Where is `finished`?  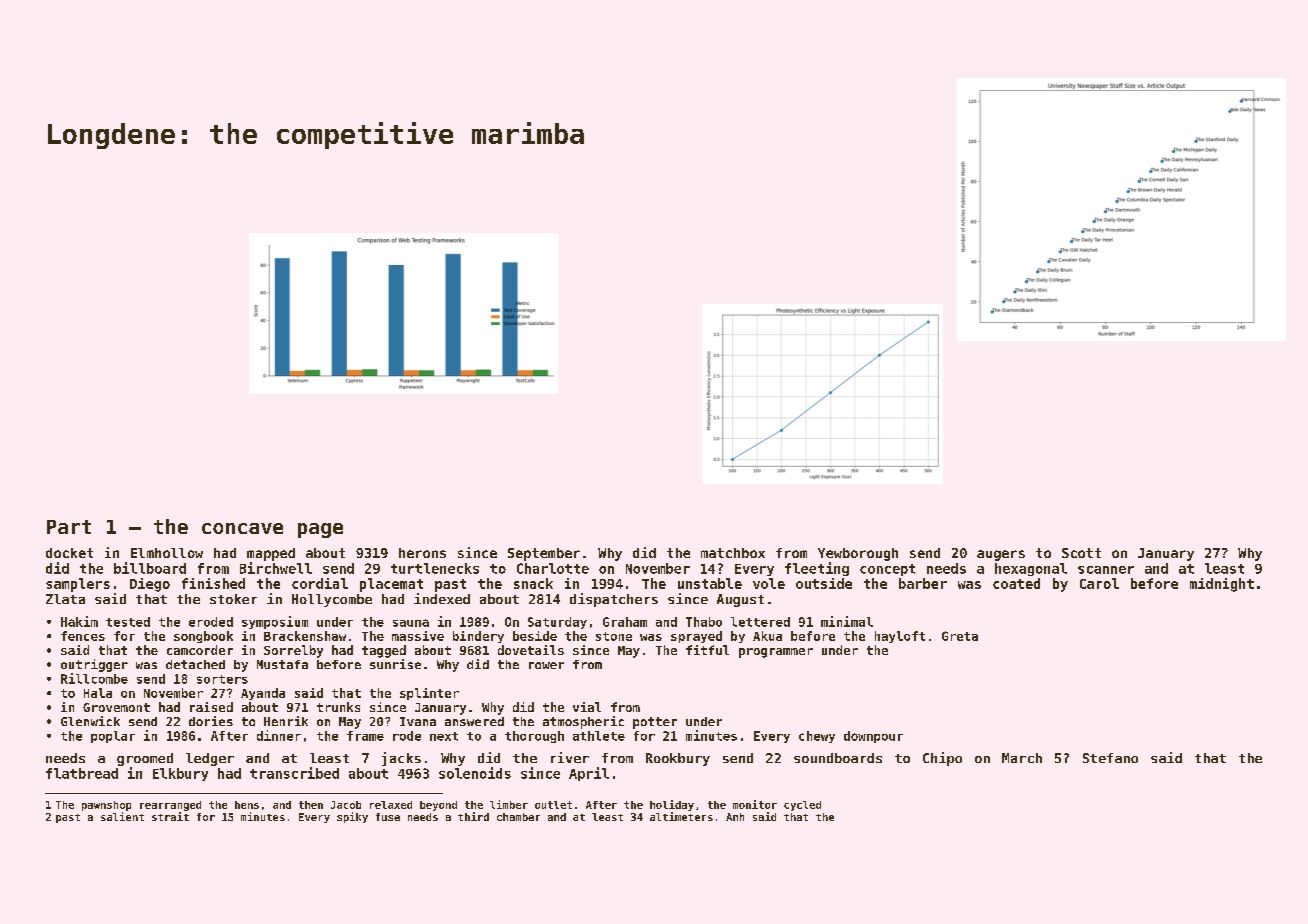
finished is located at coordinates (213, 583).
